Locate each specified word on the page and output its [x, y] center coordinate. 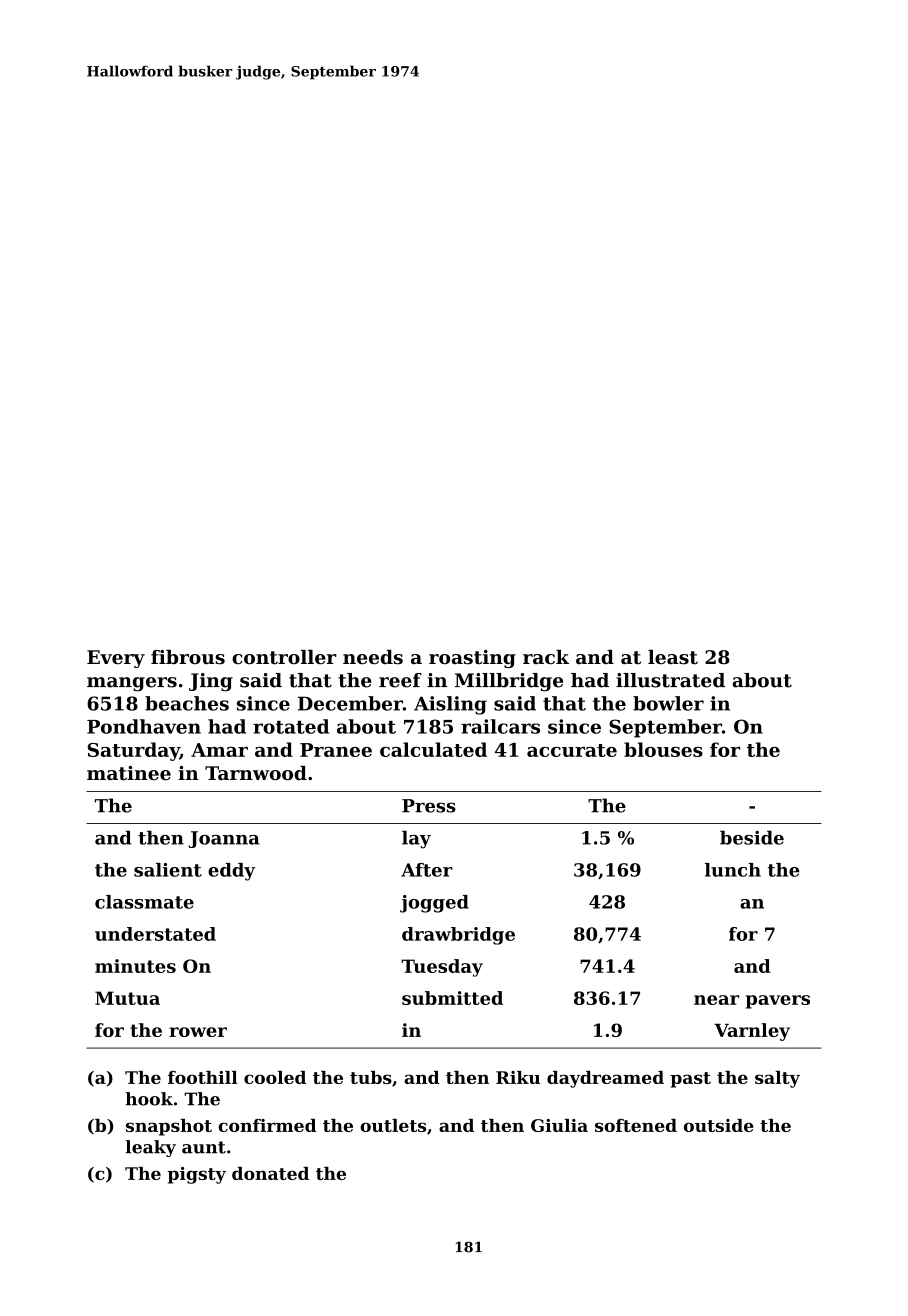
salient [168, 870]
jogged [434, 904]
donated [270, 1173]
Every [116, 659]
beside [752, 837]
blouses [663, 749]
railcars [500, 726]
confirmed [267, 1125]
